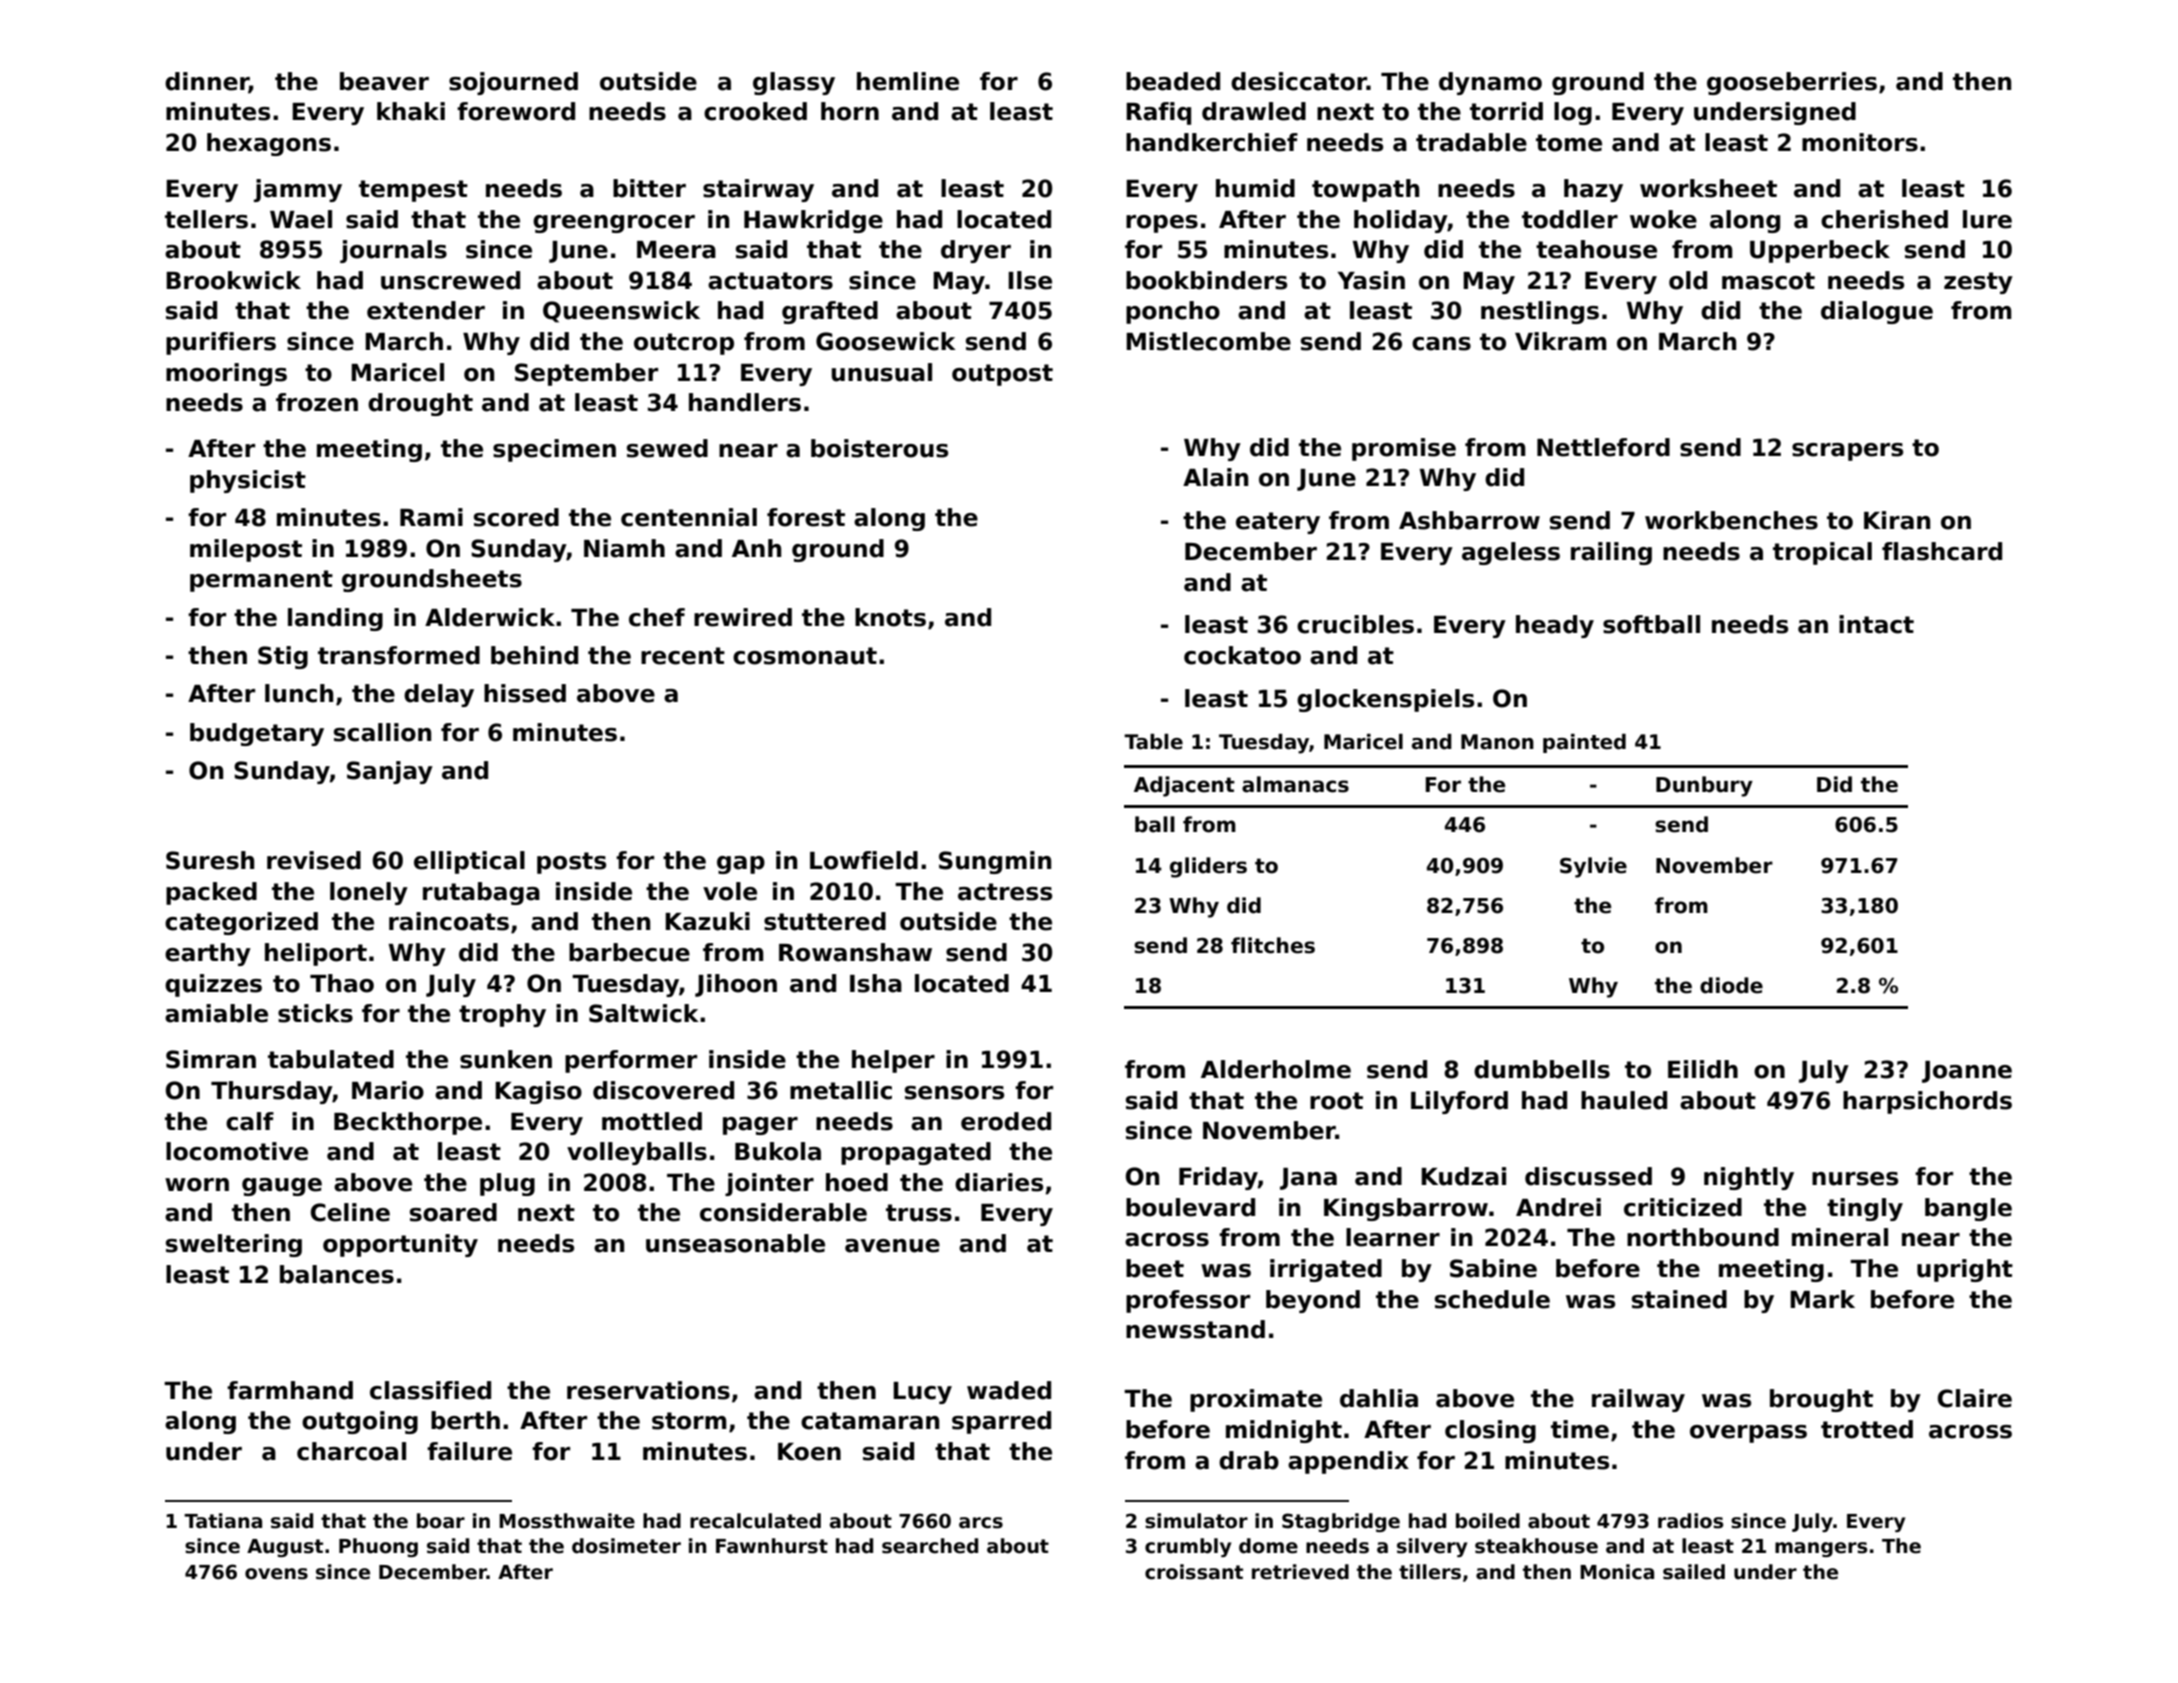  What do you see at coordinates (1688, 280) in the screenshot?
I see `old` at bounding box center [1688, 280].
